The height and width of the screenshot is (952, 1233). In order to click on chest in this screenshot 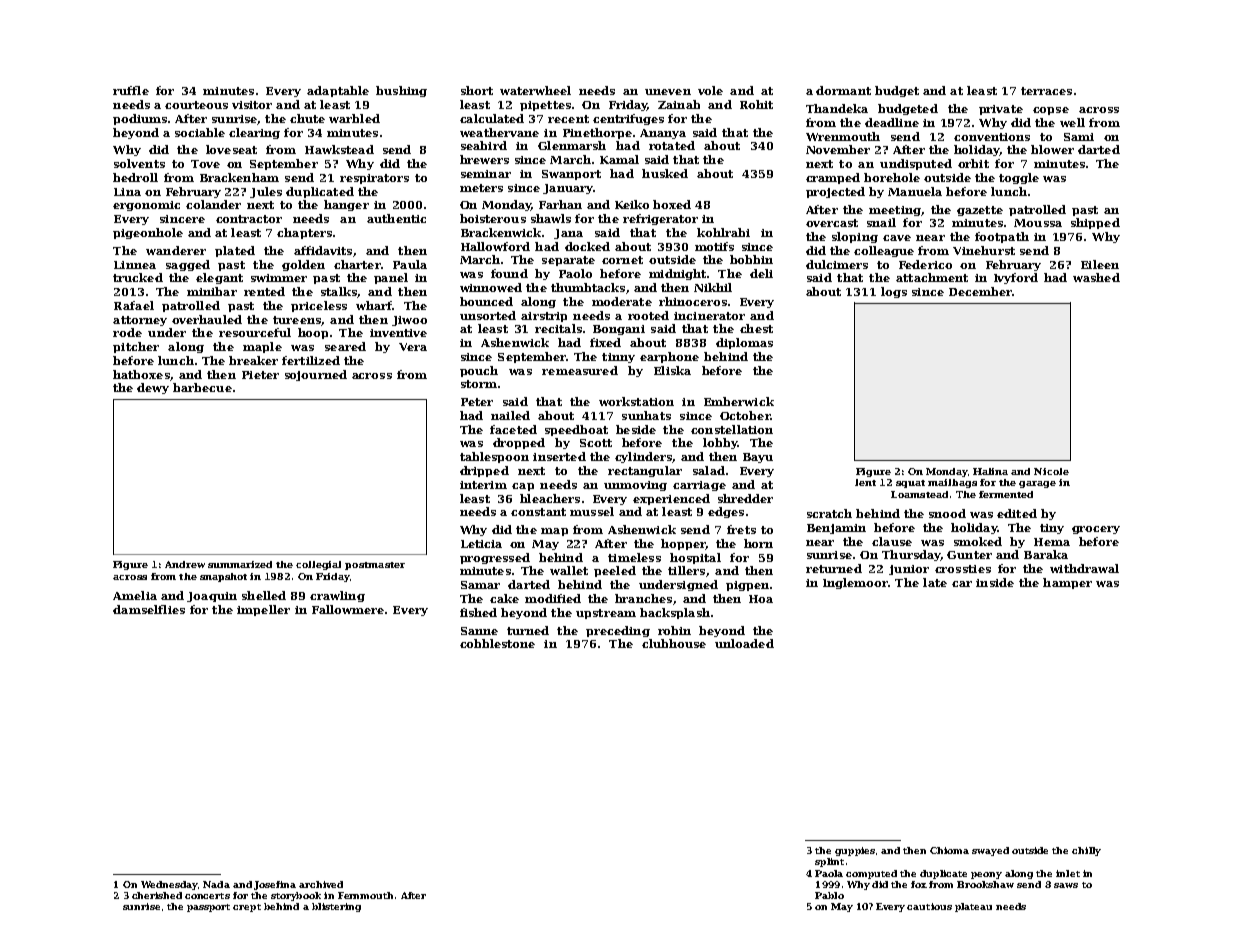, I will do `click(756, 328)`.
